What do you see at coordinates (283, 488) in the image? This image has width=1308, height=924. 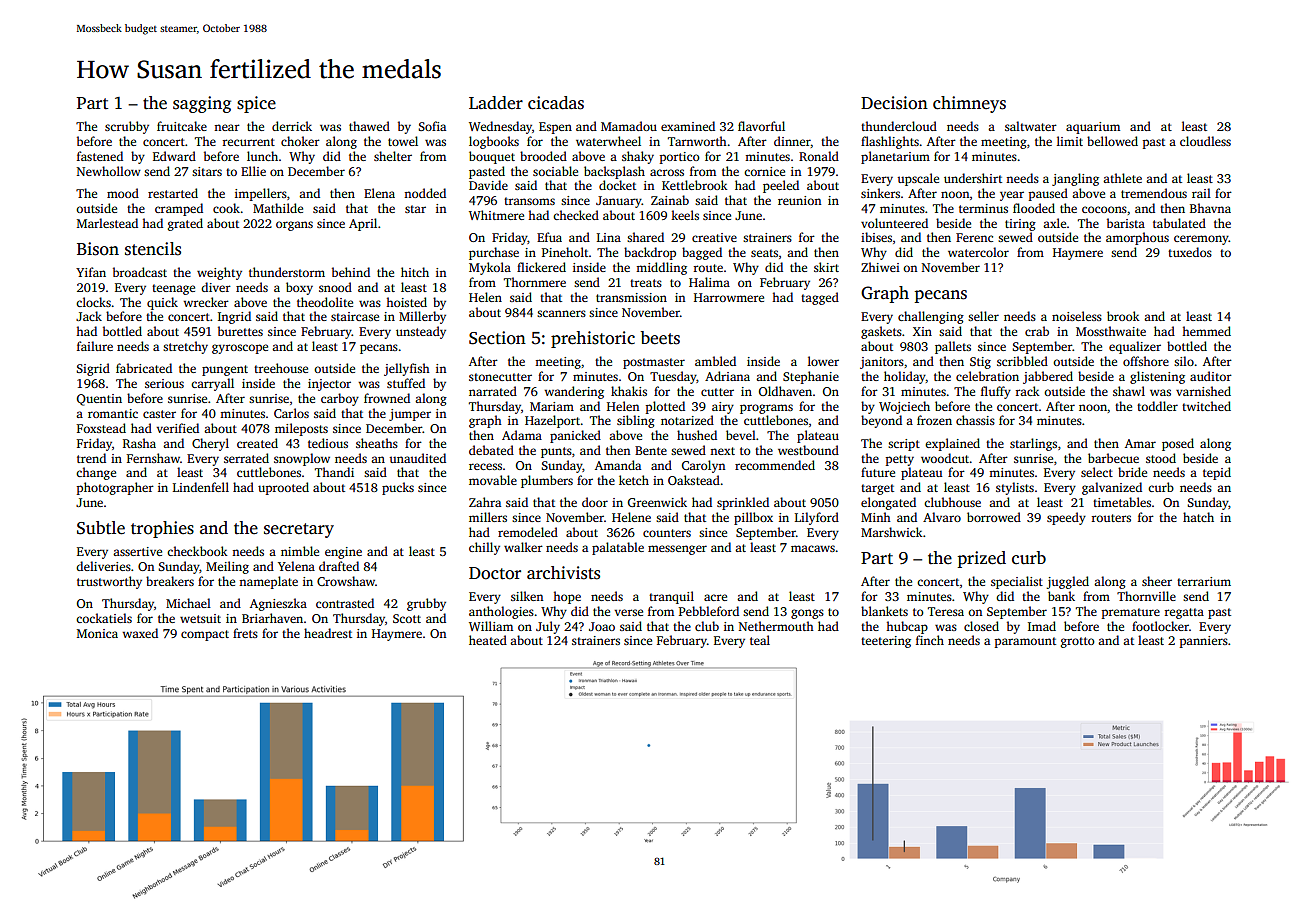 I see `uprooted` at bounding box center [283, 488].
